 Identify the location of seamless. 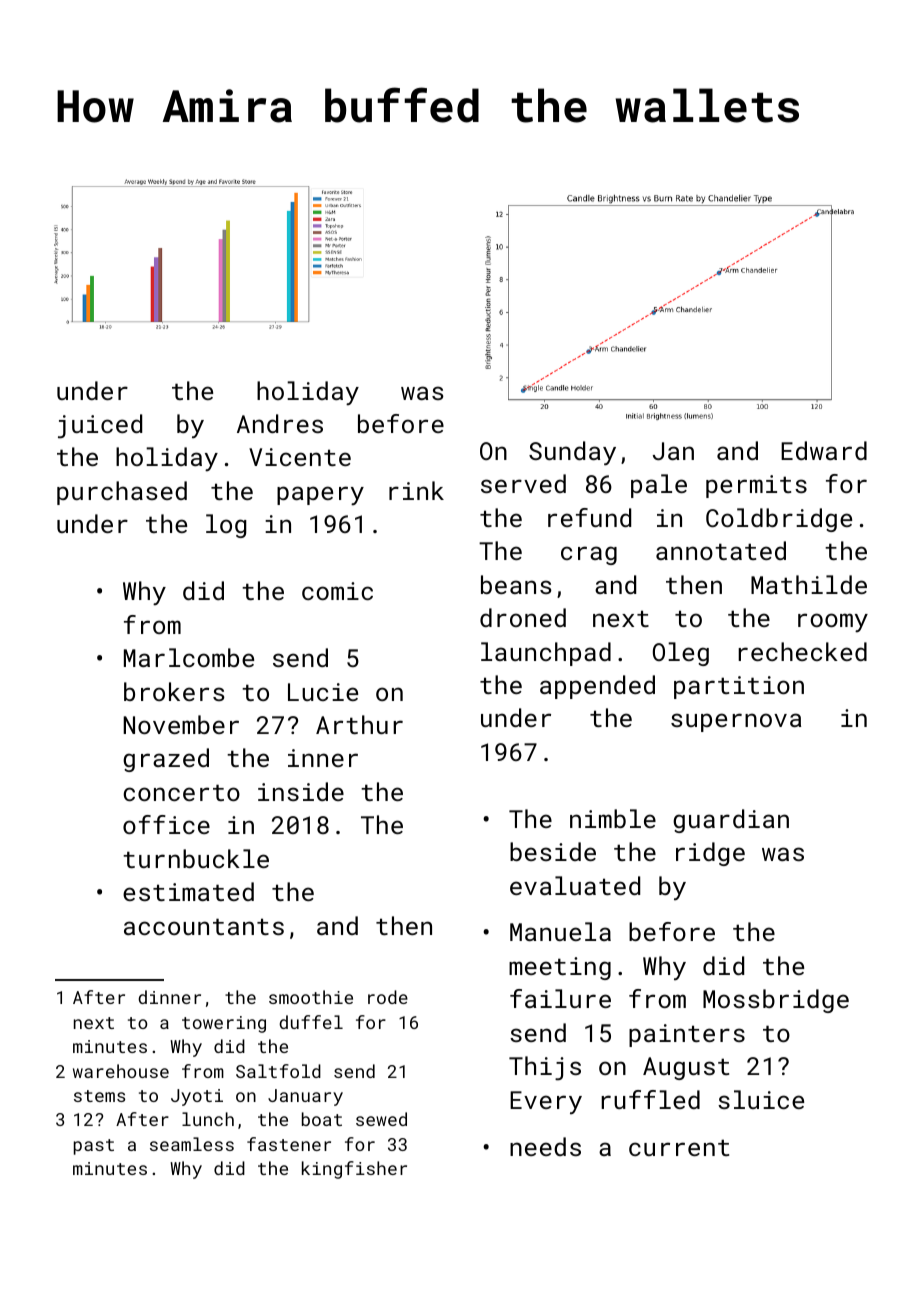
(192, 1144).
